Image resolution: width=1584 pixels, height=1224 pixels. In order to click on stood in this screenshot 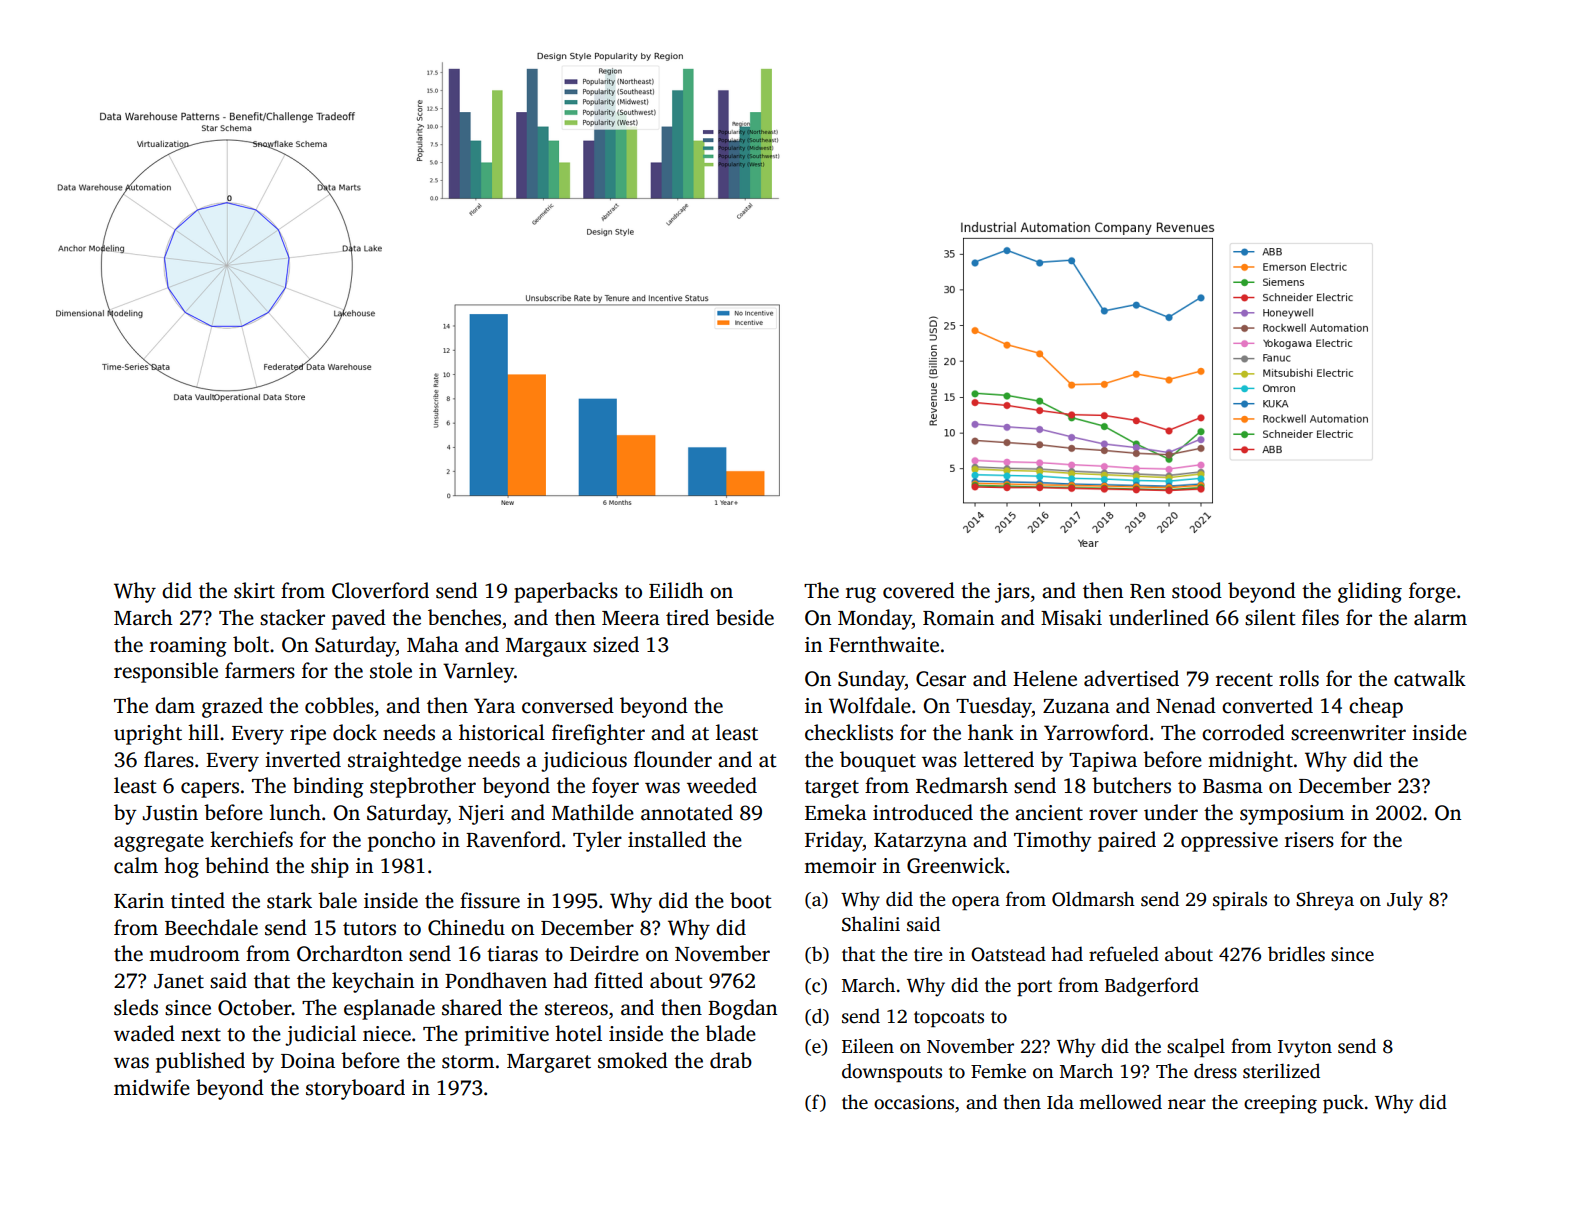, I will do `click(1197, 590)`.
